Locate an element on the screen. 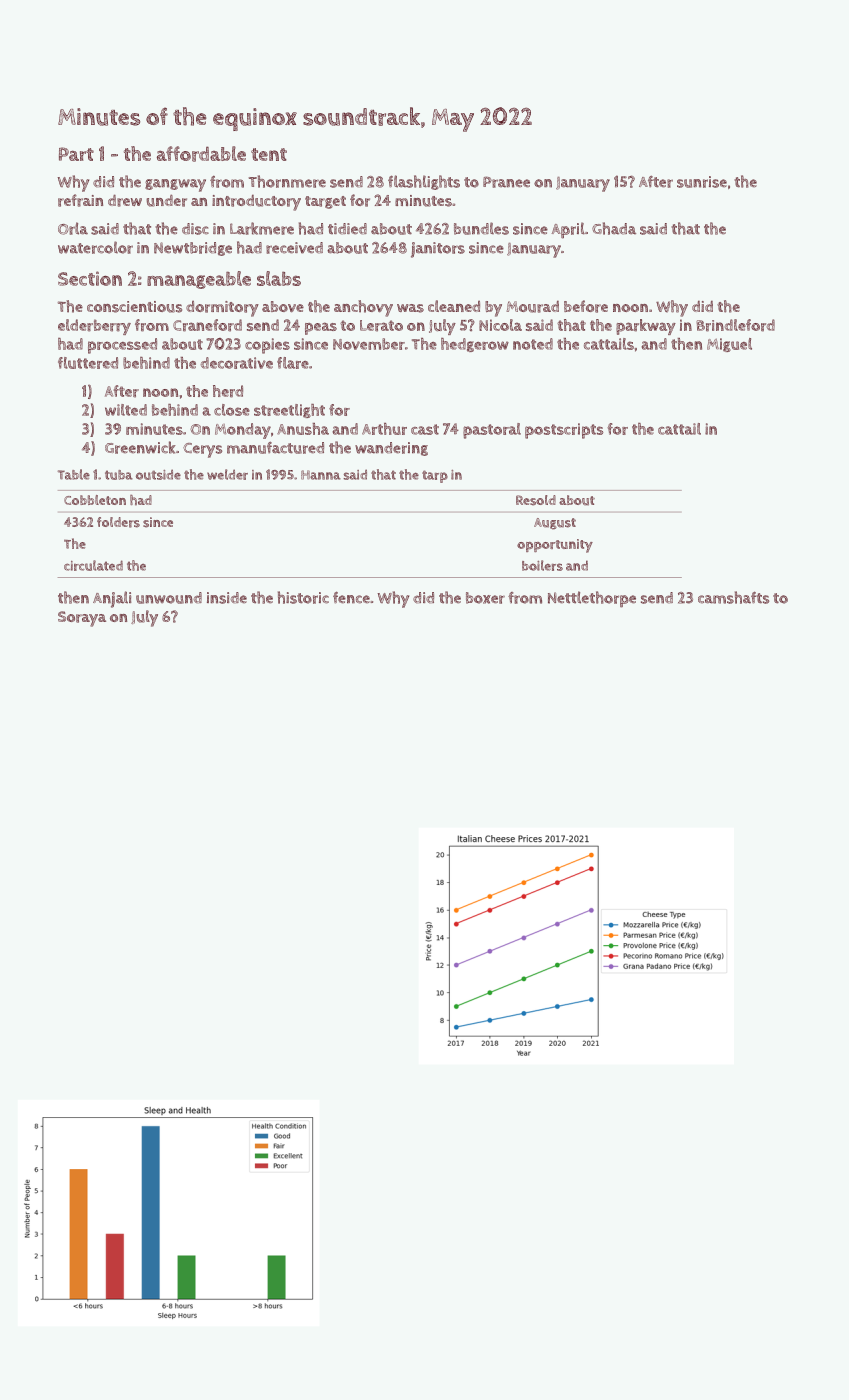  sunrise is located at coordinates (702, 182).
